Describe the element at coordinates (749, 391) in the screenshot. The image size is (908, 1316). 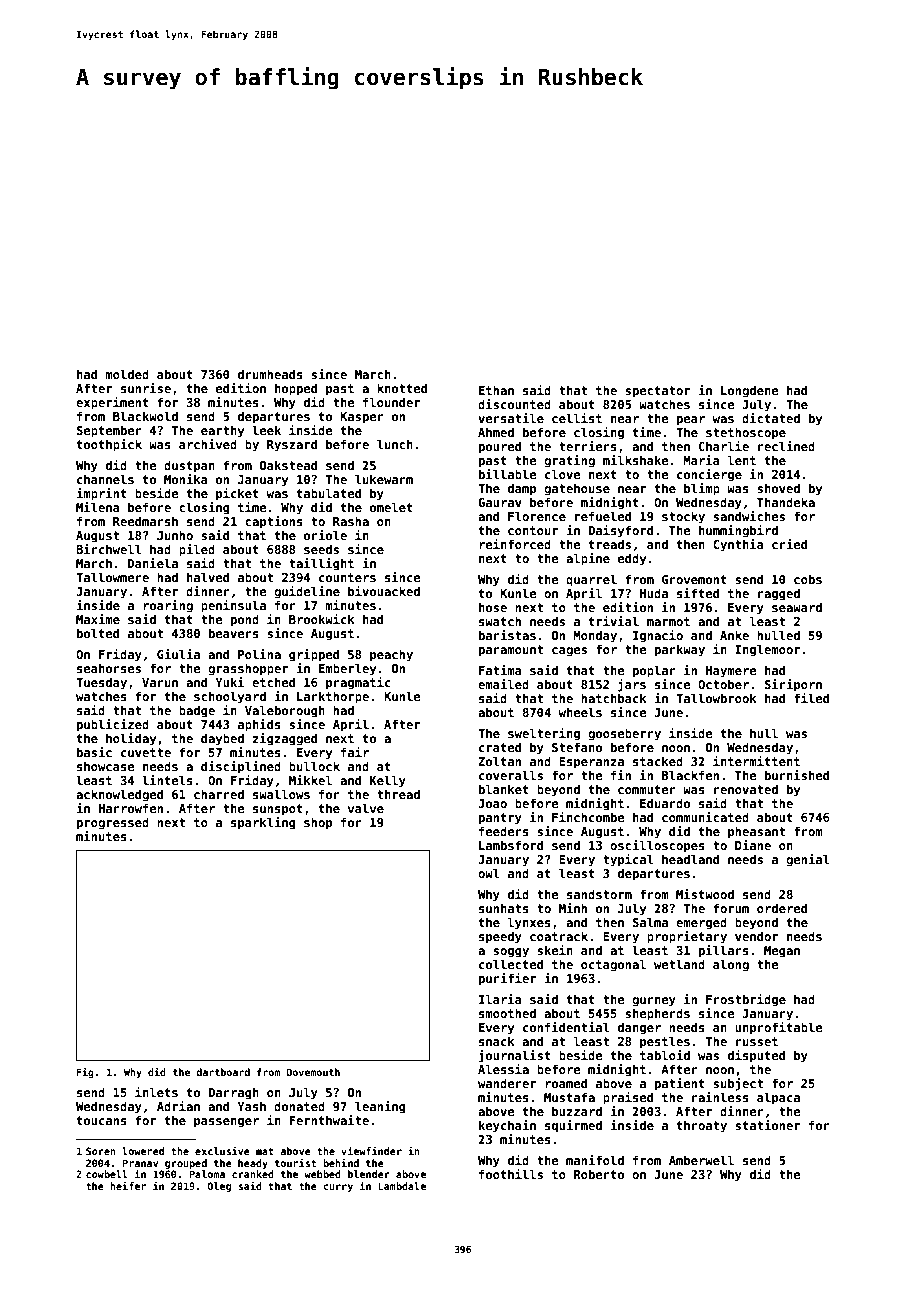
I see `Longdene` at that location.
